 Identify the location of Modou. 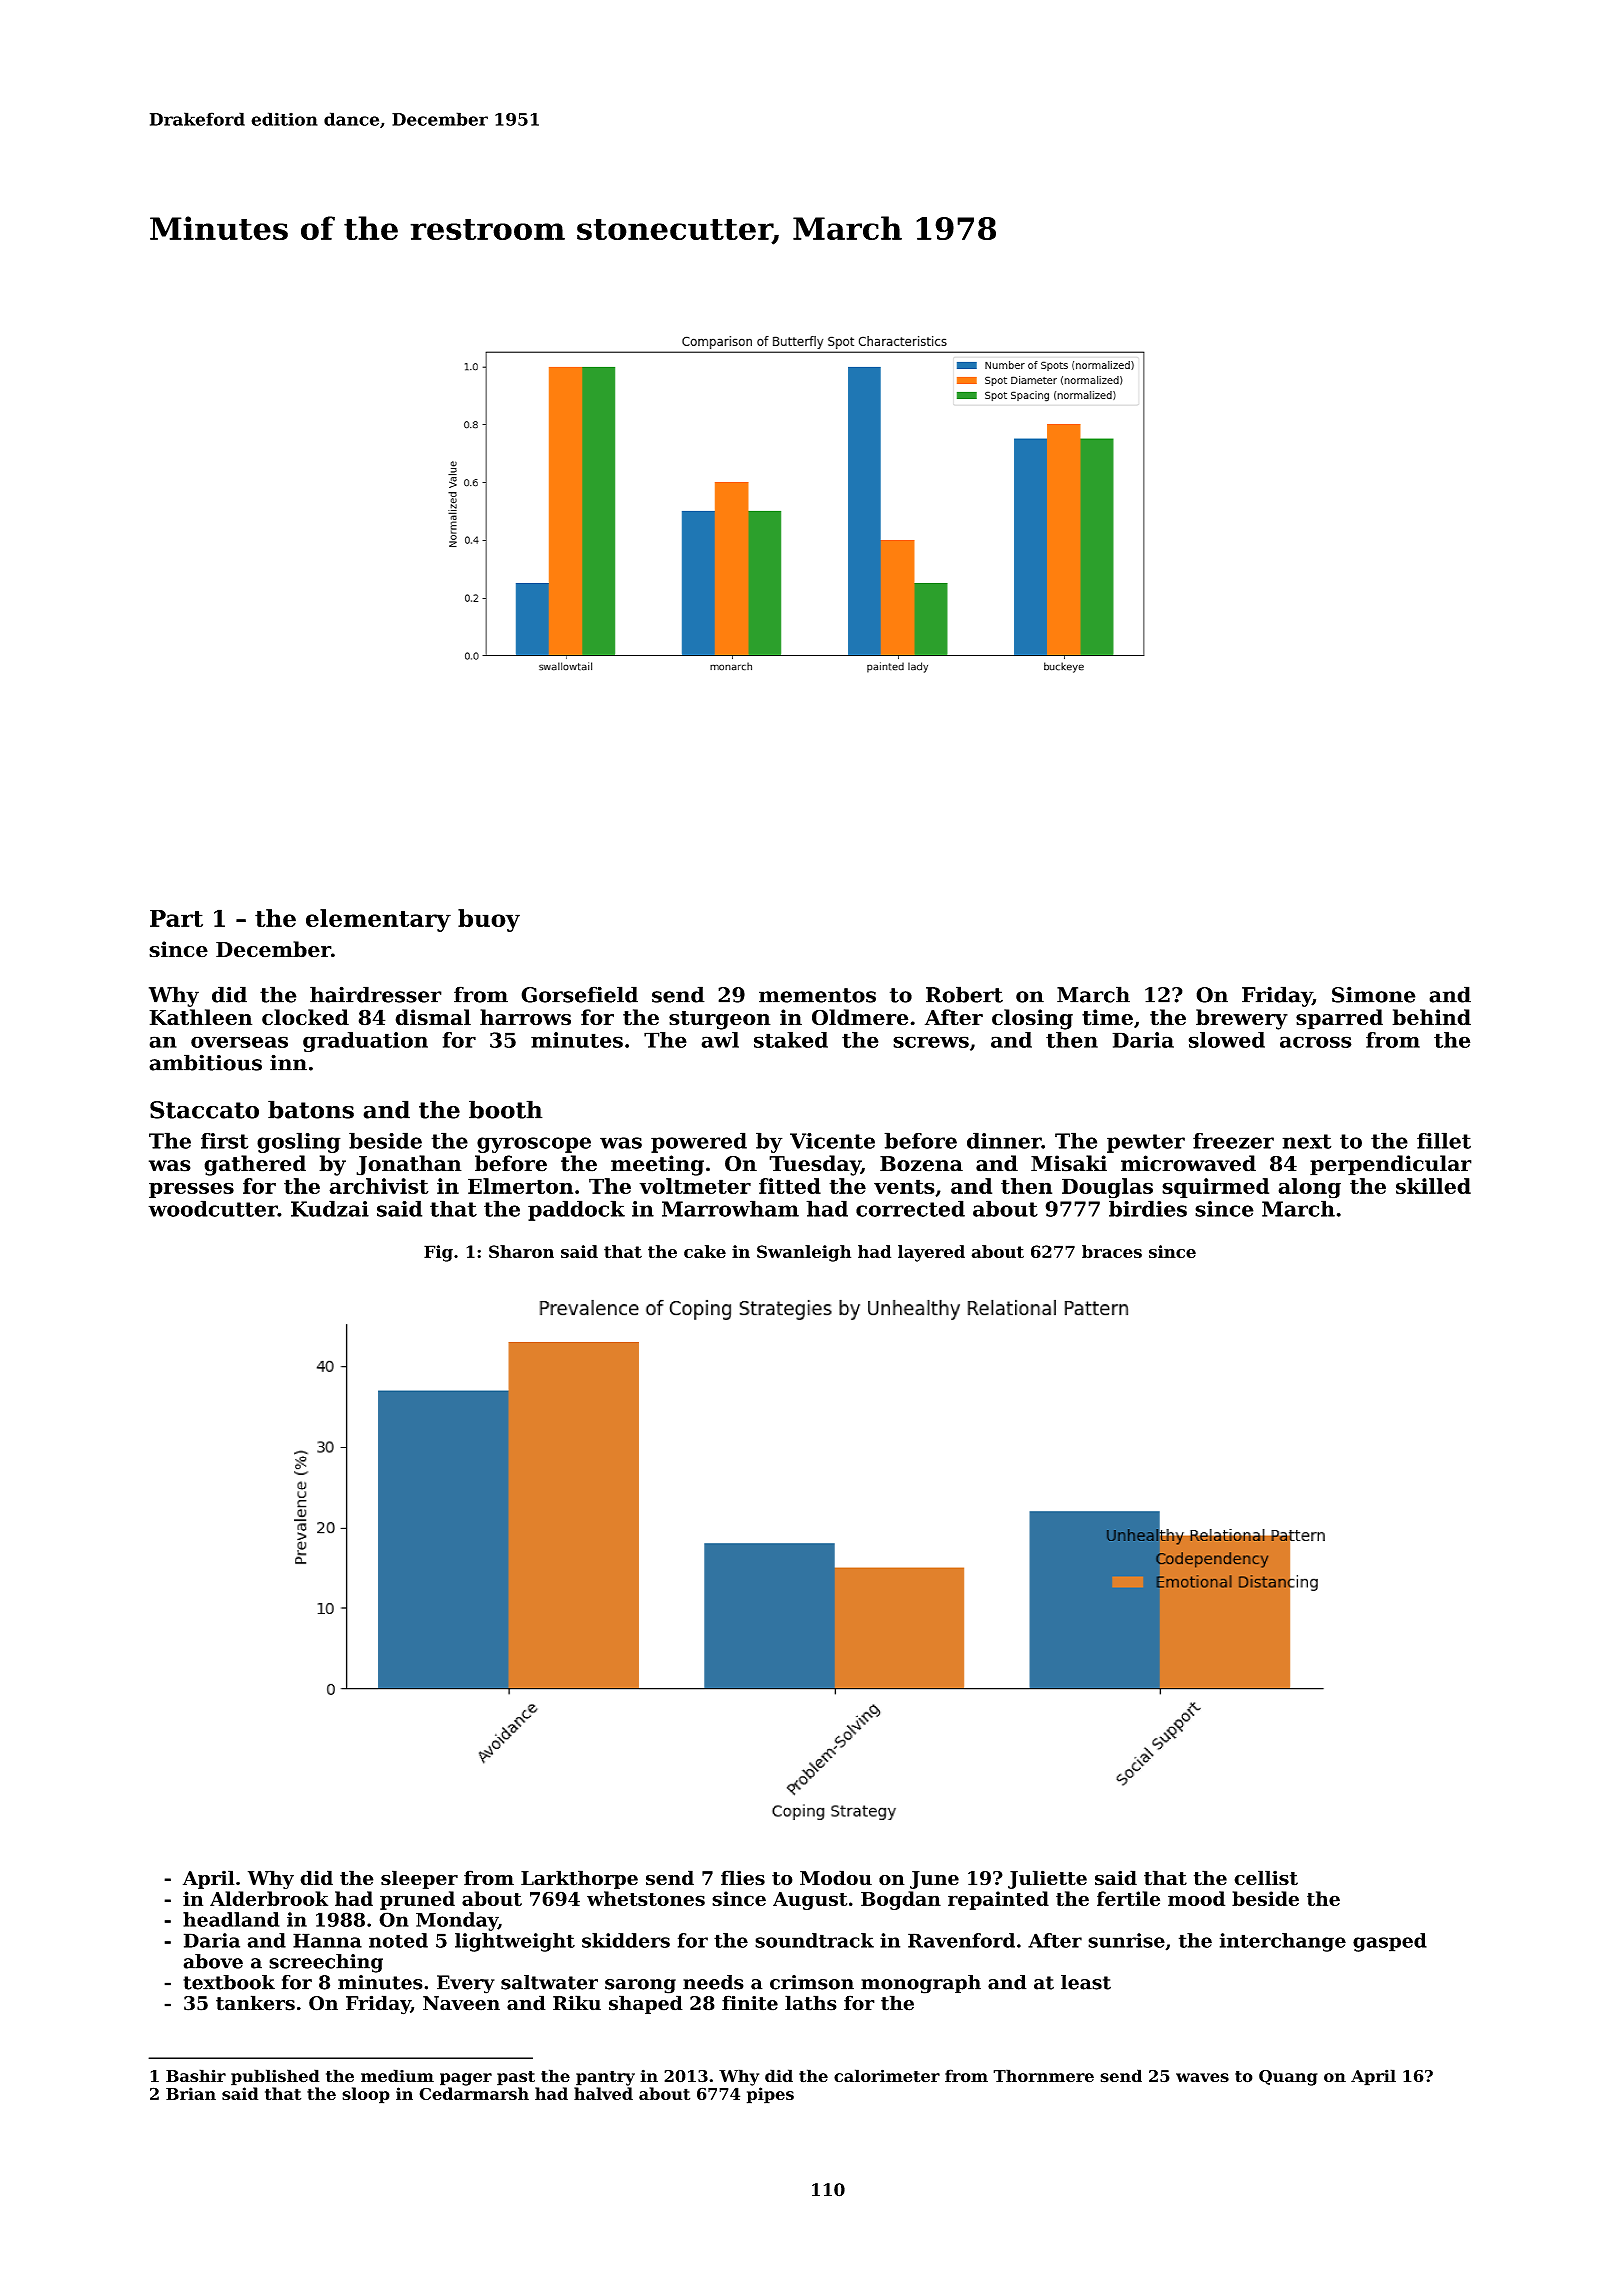
(836, 1878).
